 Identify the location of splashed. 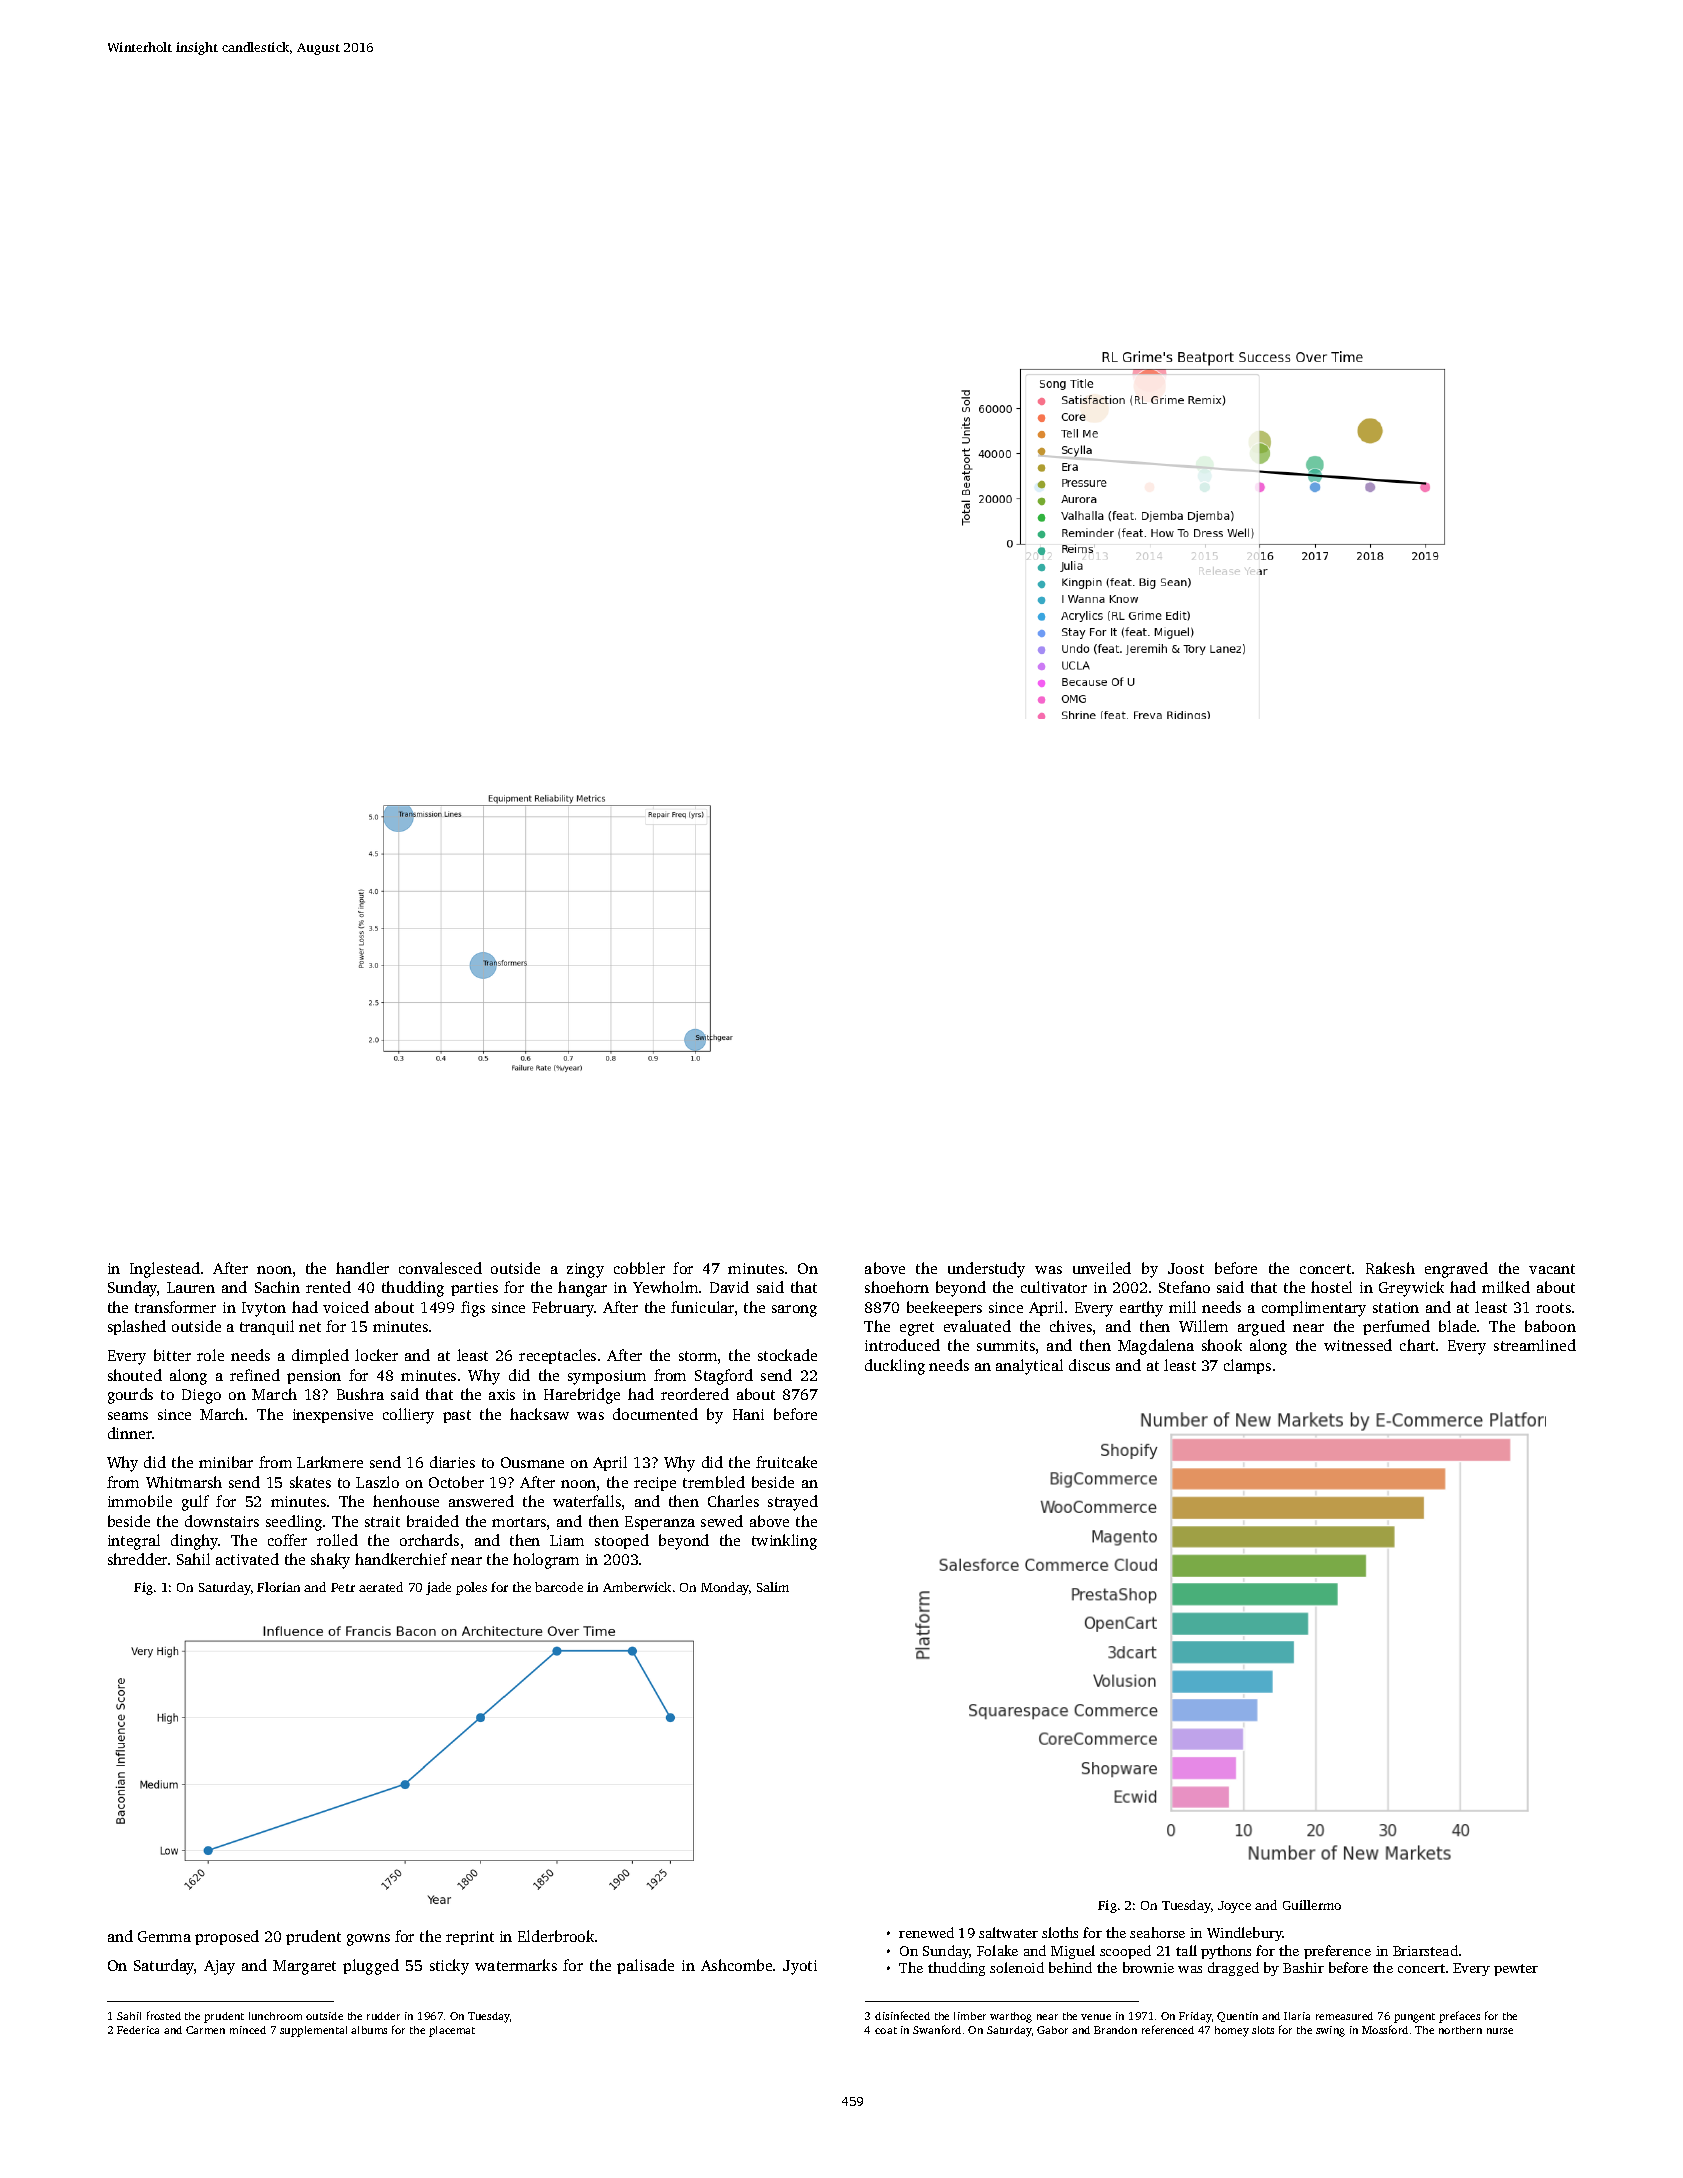
(137, 1327).
